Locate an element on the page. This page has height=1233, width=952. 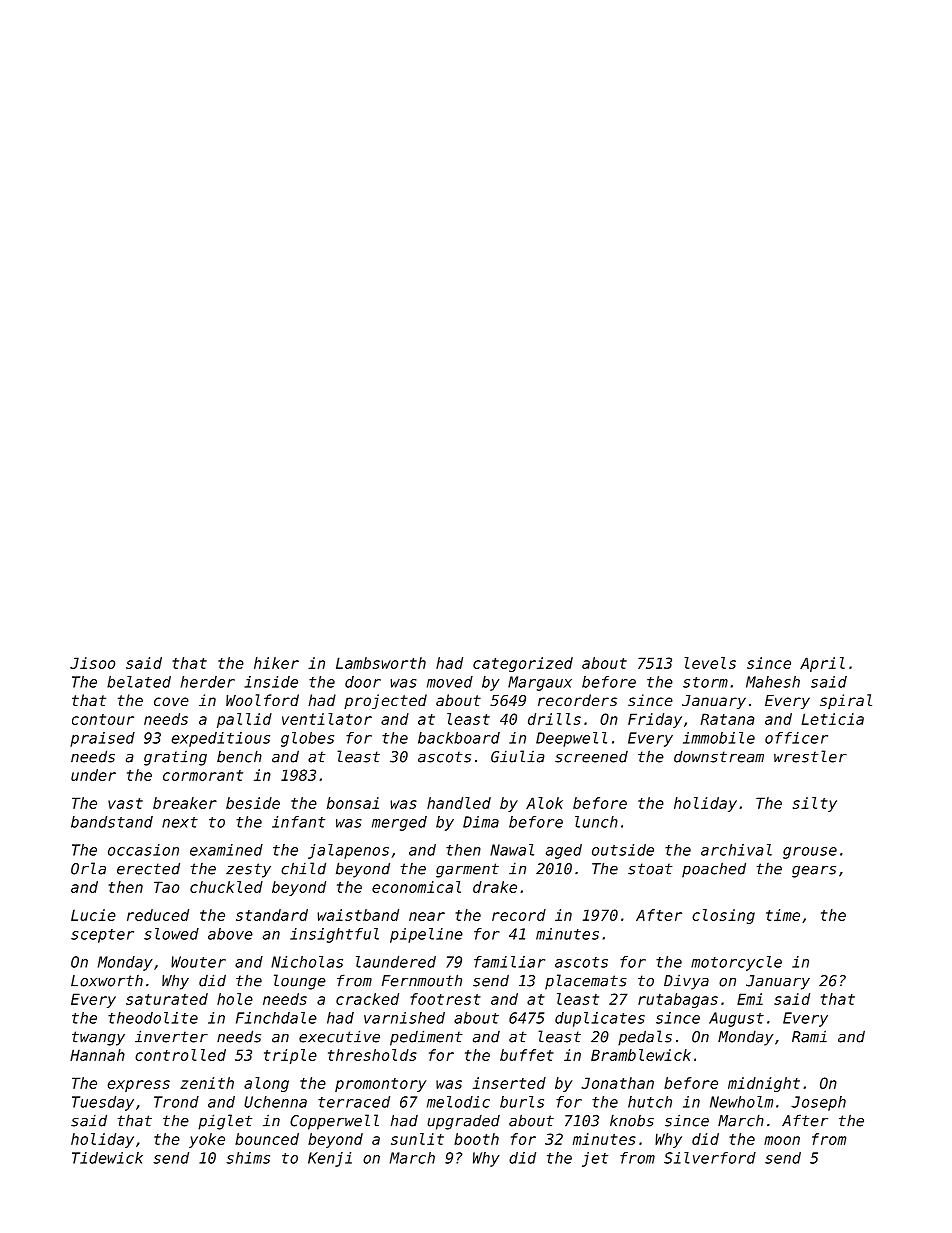
downstream is located at coordinates (719, 757).
